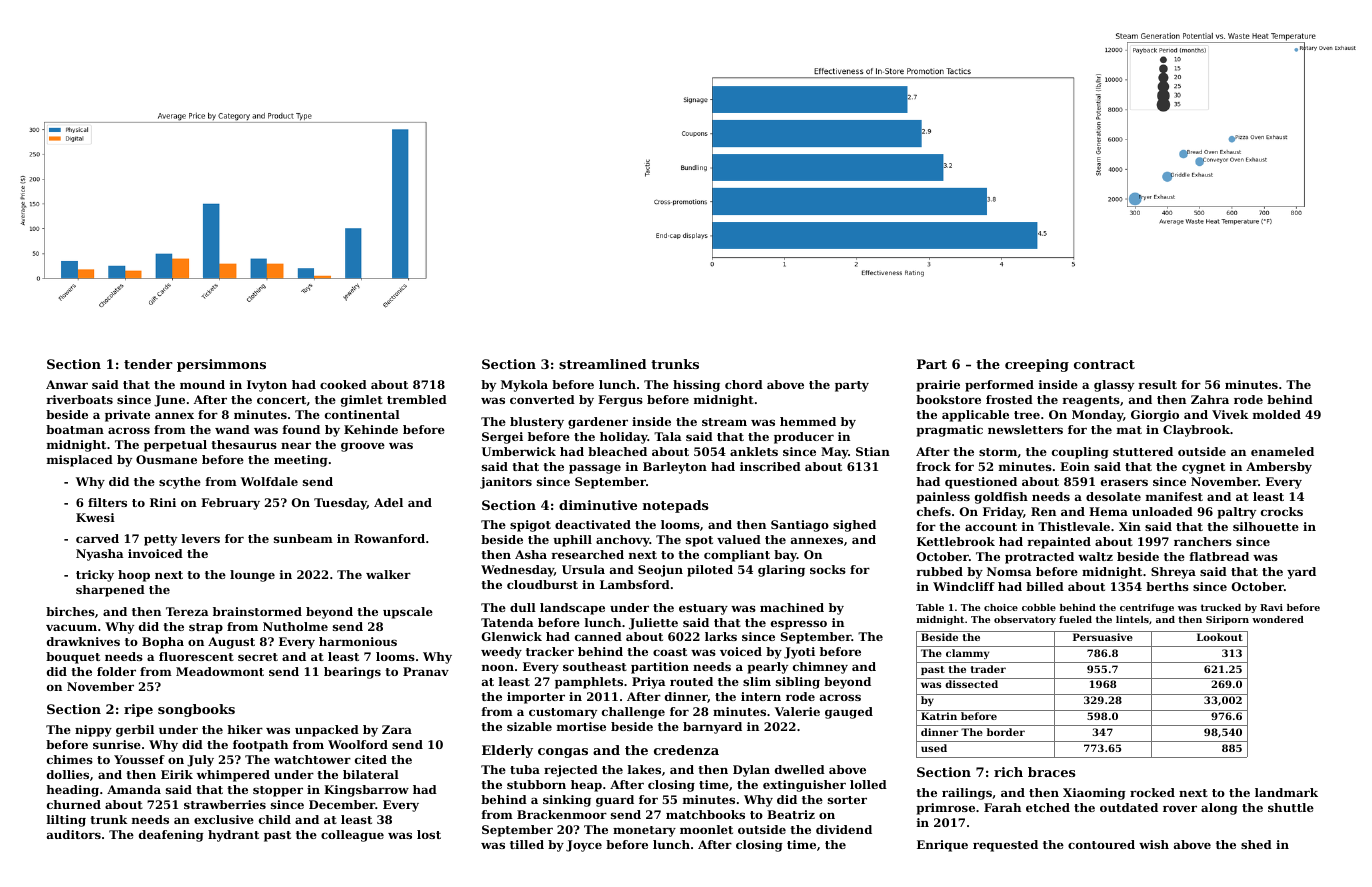 This page has width=1372, height=887. I want to click on paltry, so click(1236, 513).
